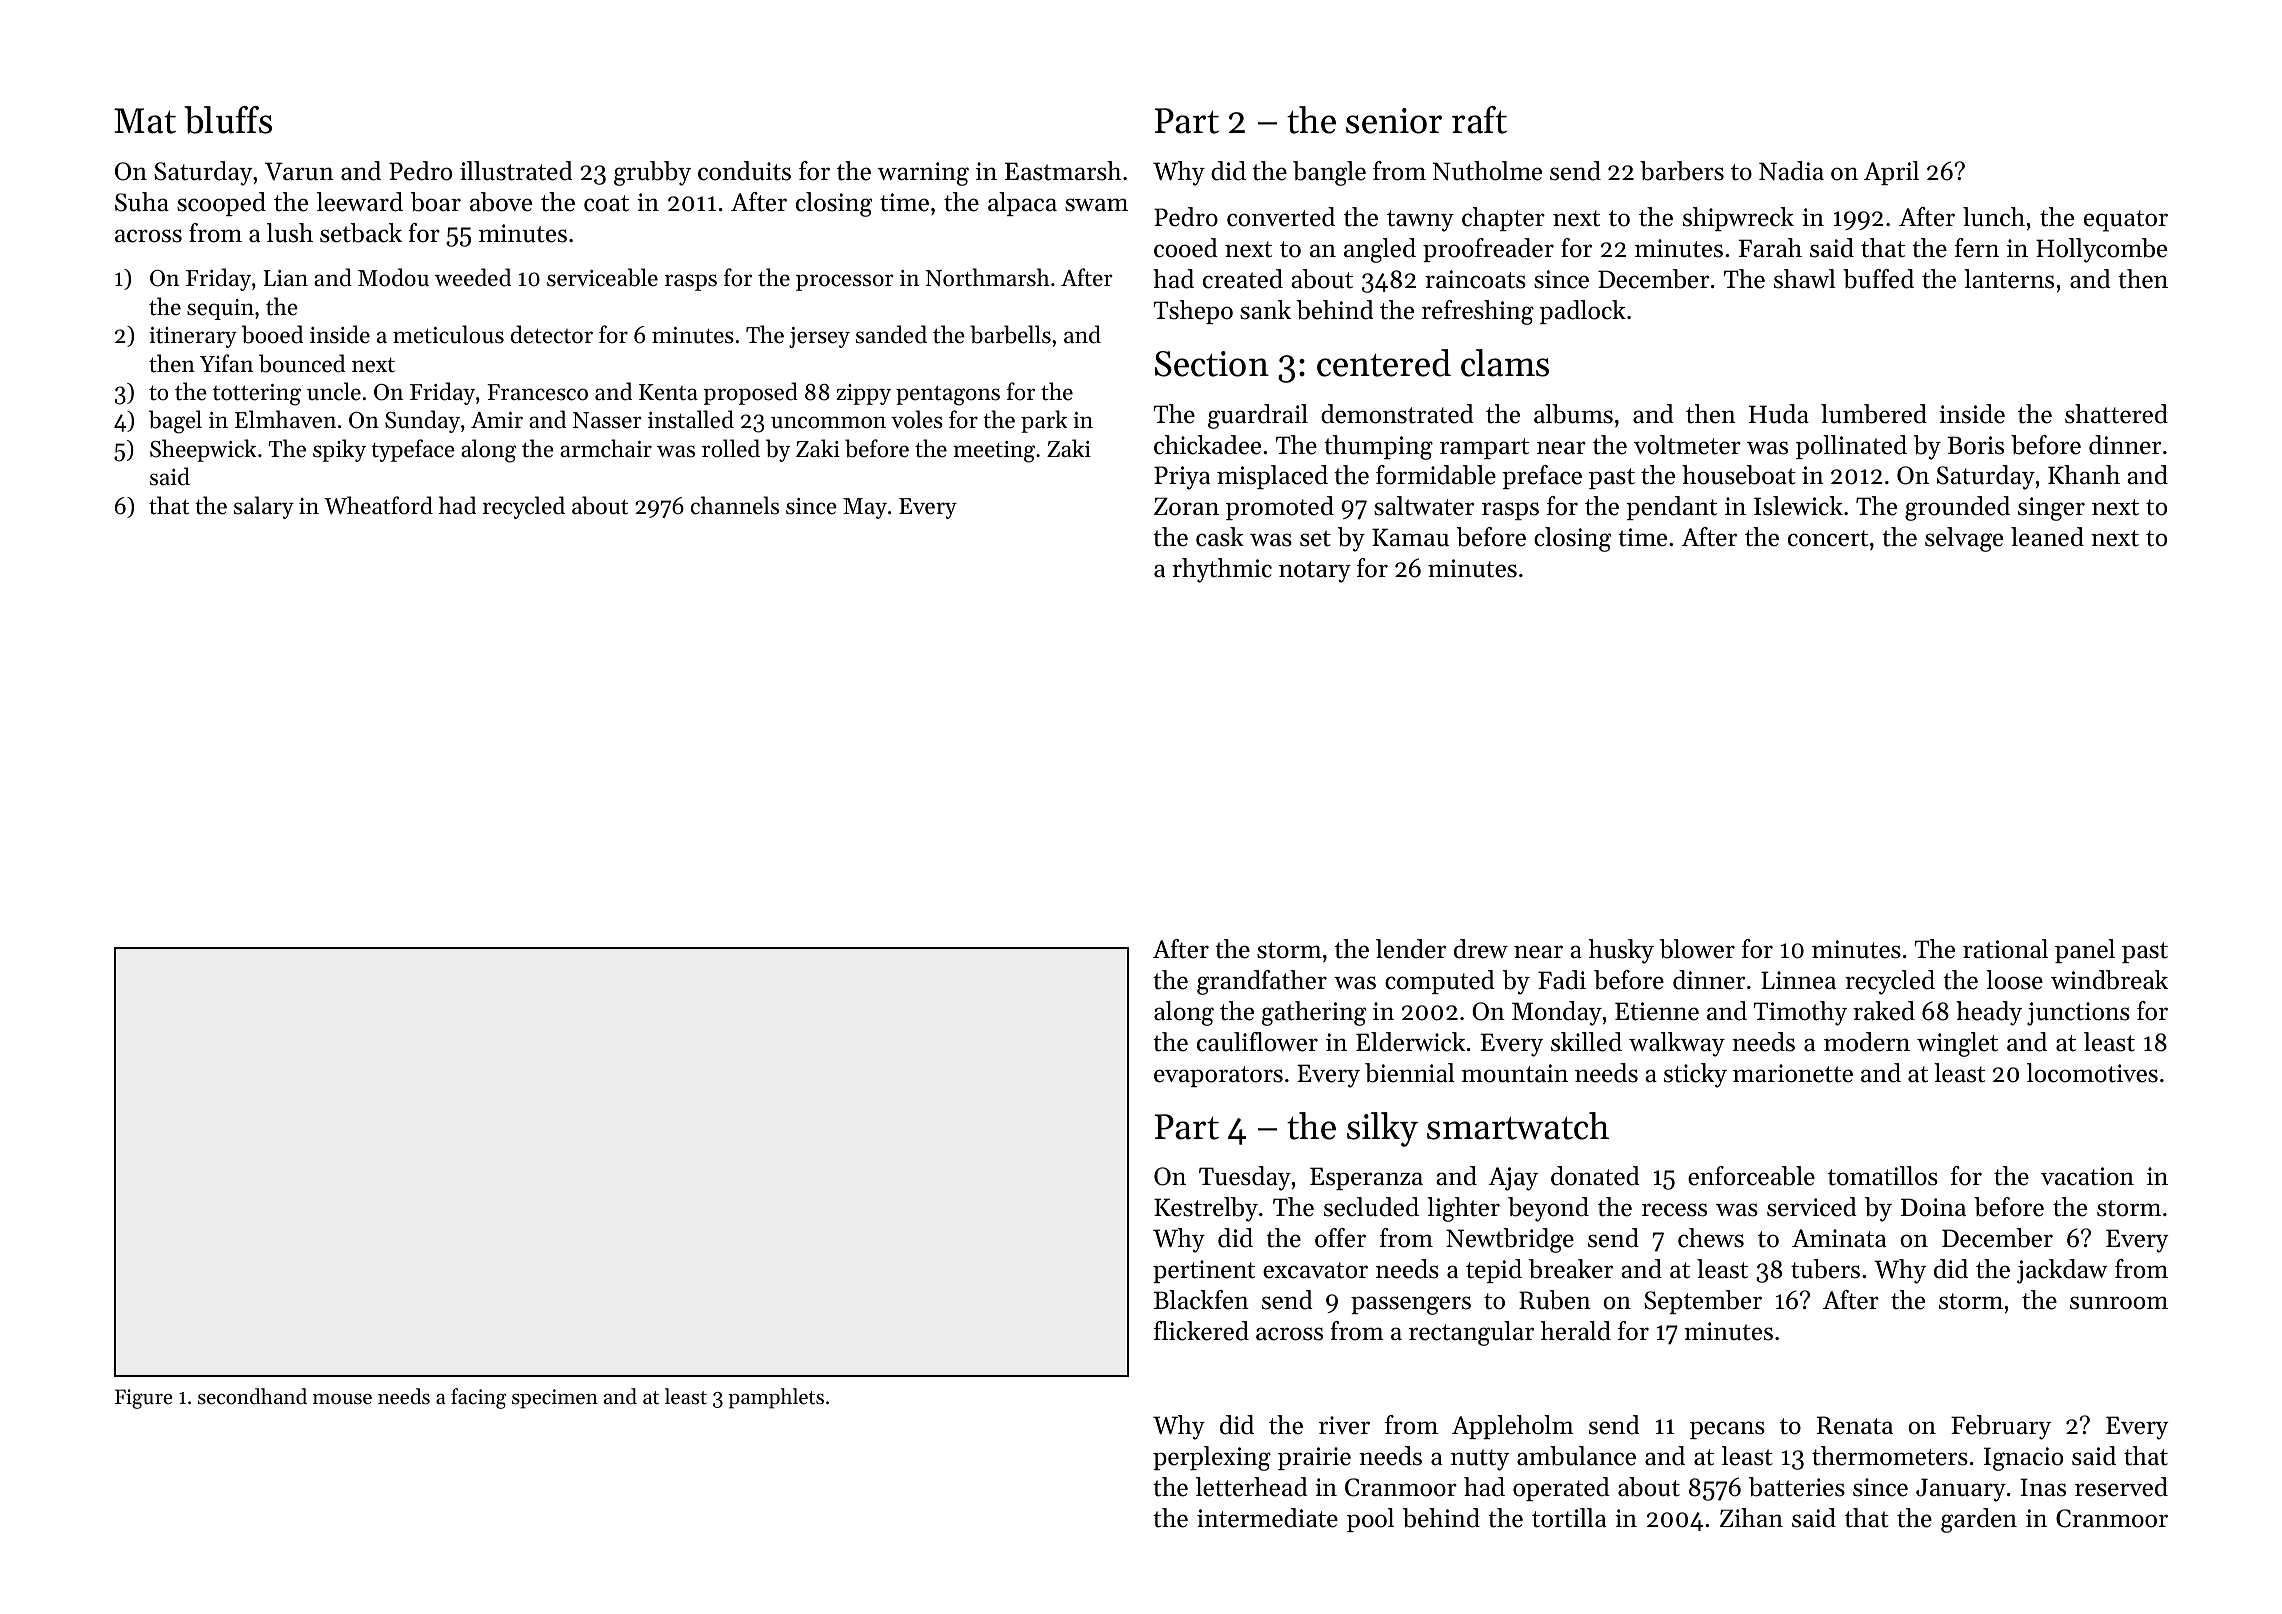 The width and height of the page is (2282, 1614). What do you see at coordinates (203, 450) in the page?
I see `Sheepwick` at bounding box center [203, 450].
